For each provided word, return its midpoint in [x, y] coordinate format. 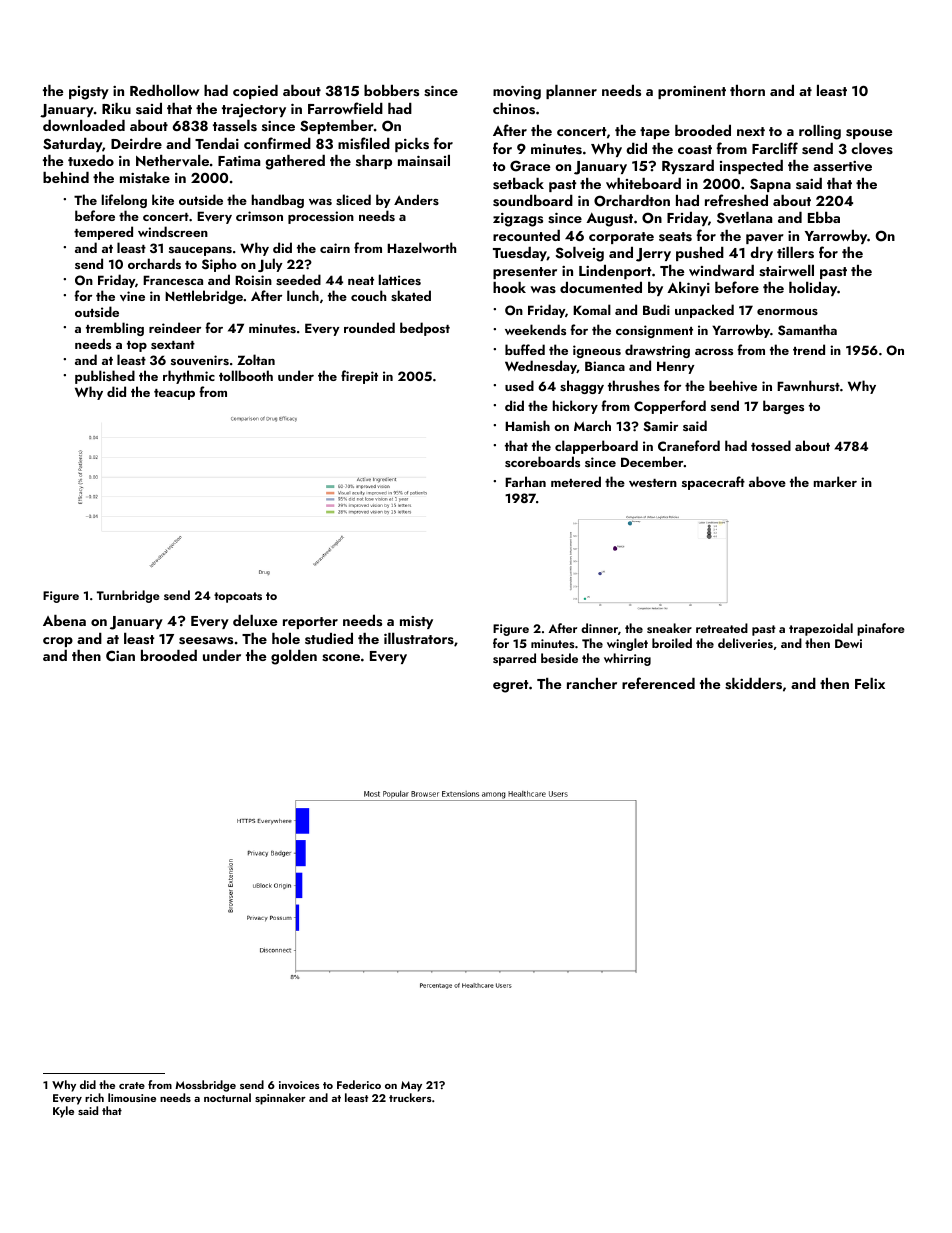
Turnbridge [128, 596]
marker [835, 481]
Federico [359, 1084]
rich [94, 1097]
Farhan [525, 481]
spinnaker [280, 1099]
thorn [747, 90]
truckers [410, 1097]
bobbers [391, 91]
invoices [299, 1085]
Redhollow [165, 90]
